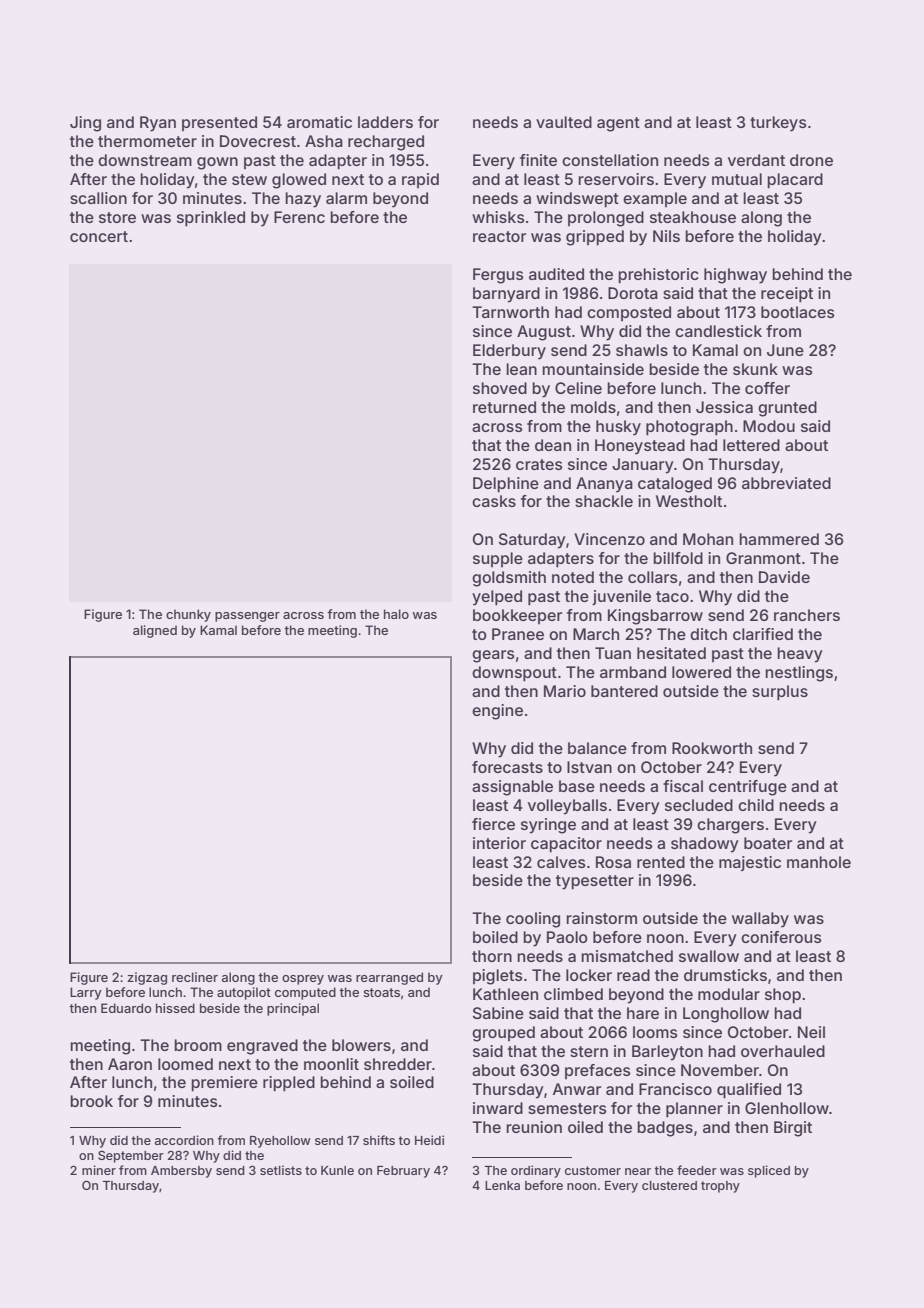 The image size is (924, 1308). Describe the element at coordinates (429, 1140) in the screenshot. I see `Heidi` at that location.
